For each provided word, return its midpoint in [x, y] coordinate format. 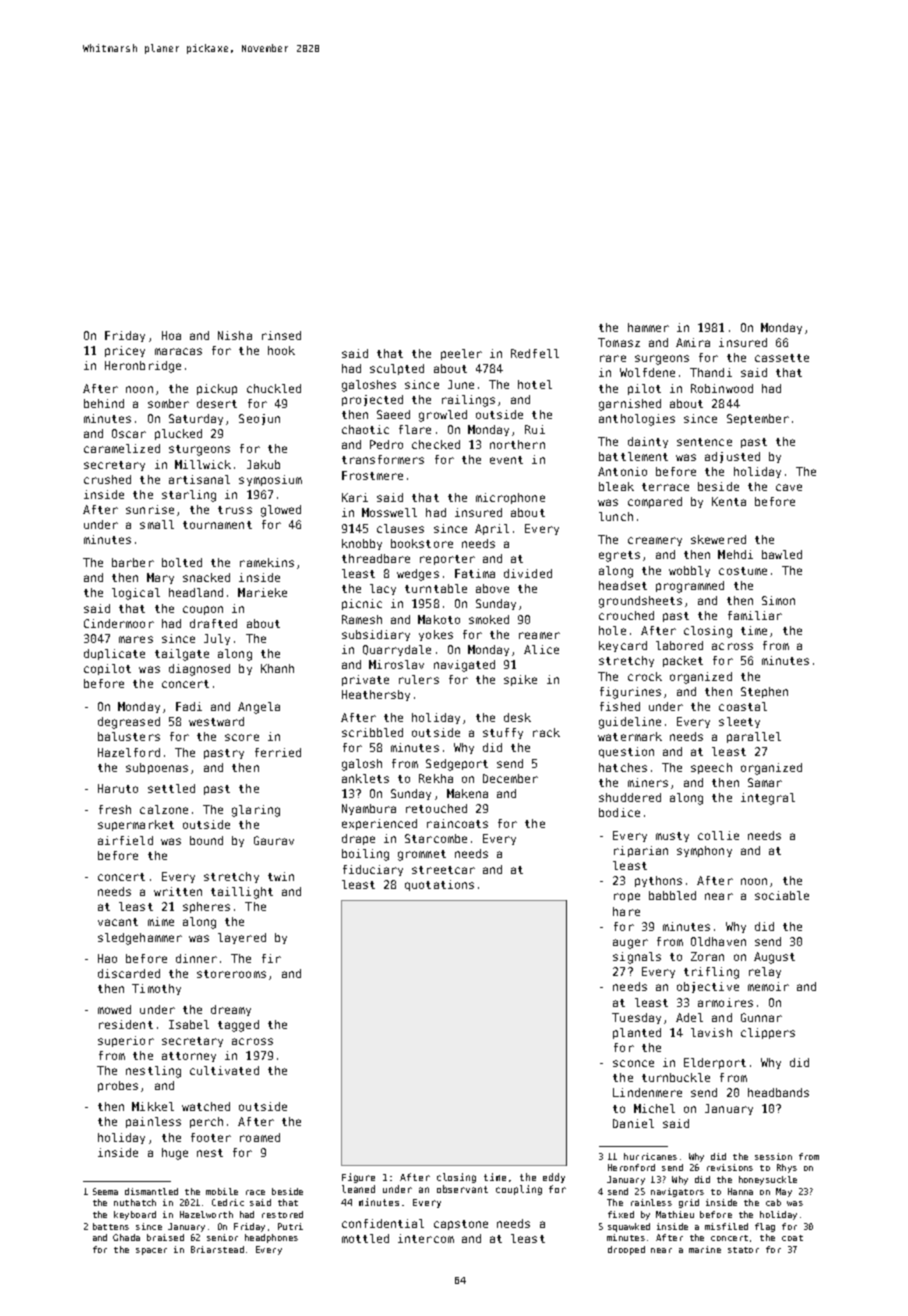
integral [768, 799]
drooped [626, 1250]
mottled [365, 1238]
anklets [365, 778]
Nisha [235, 335]
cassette [782, 358]
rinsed [281, 335]
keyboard [135, 1215]
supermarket [136, 825]
